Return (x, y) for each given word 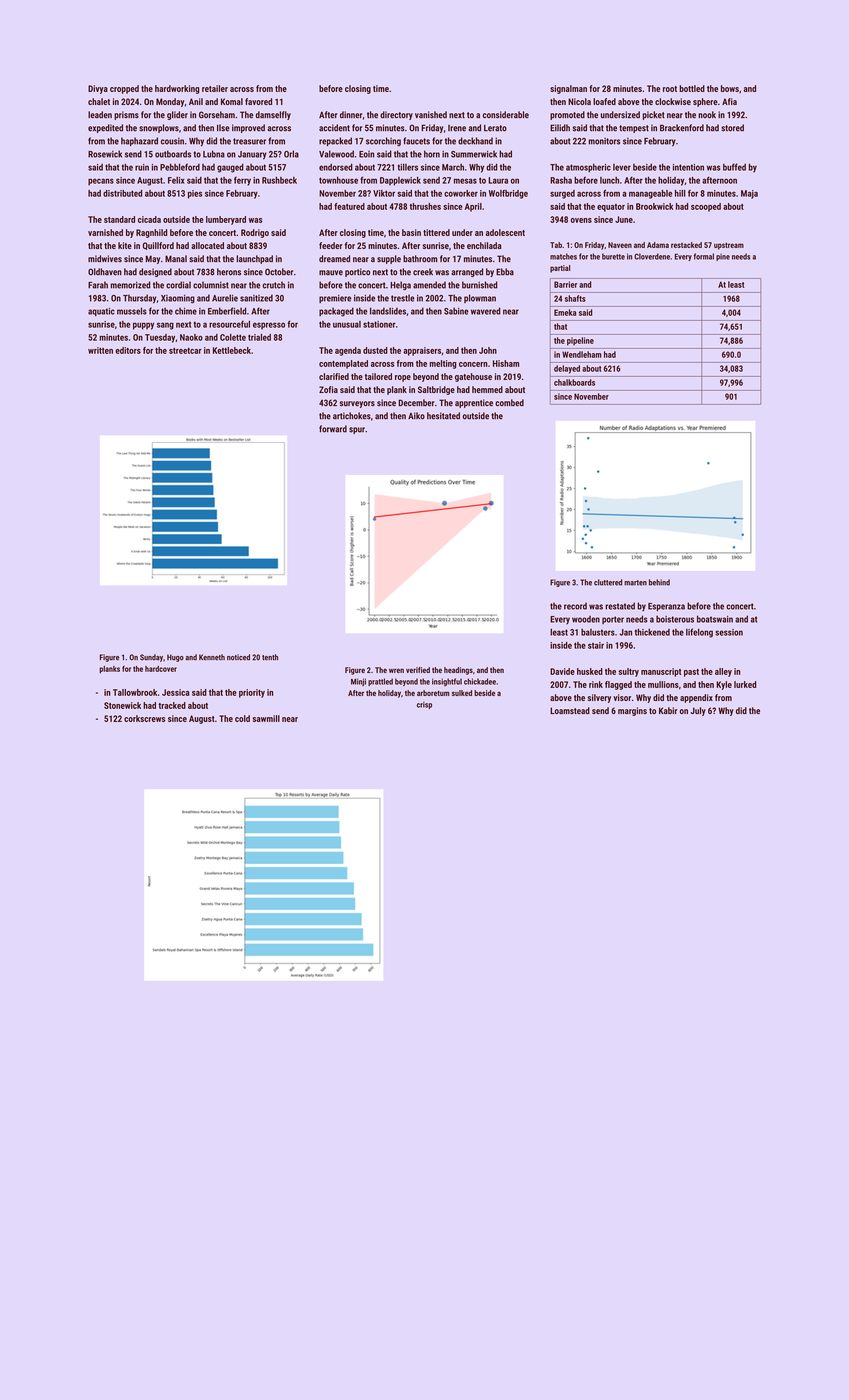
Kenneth (212, 657)
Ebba (505, 272)
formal (704, 256)
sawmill (266, 718)
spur (357, 430)
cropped (124, 89)
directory (396, 115)
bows (730, 88)
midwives (105, 258)
